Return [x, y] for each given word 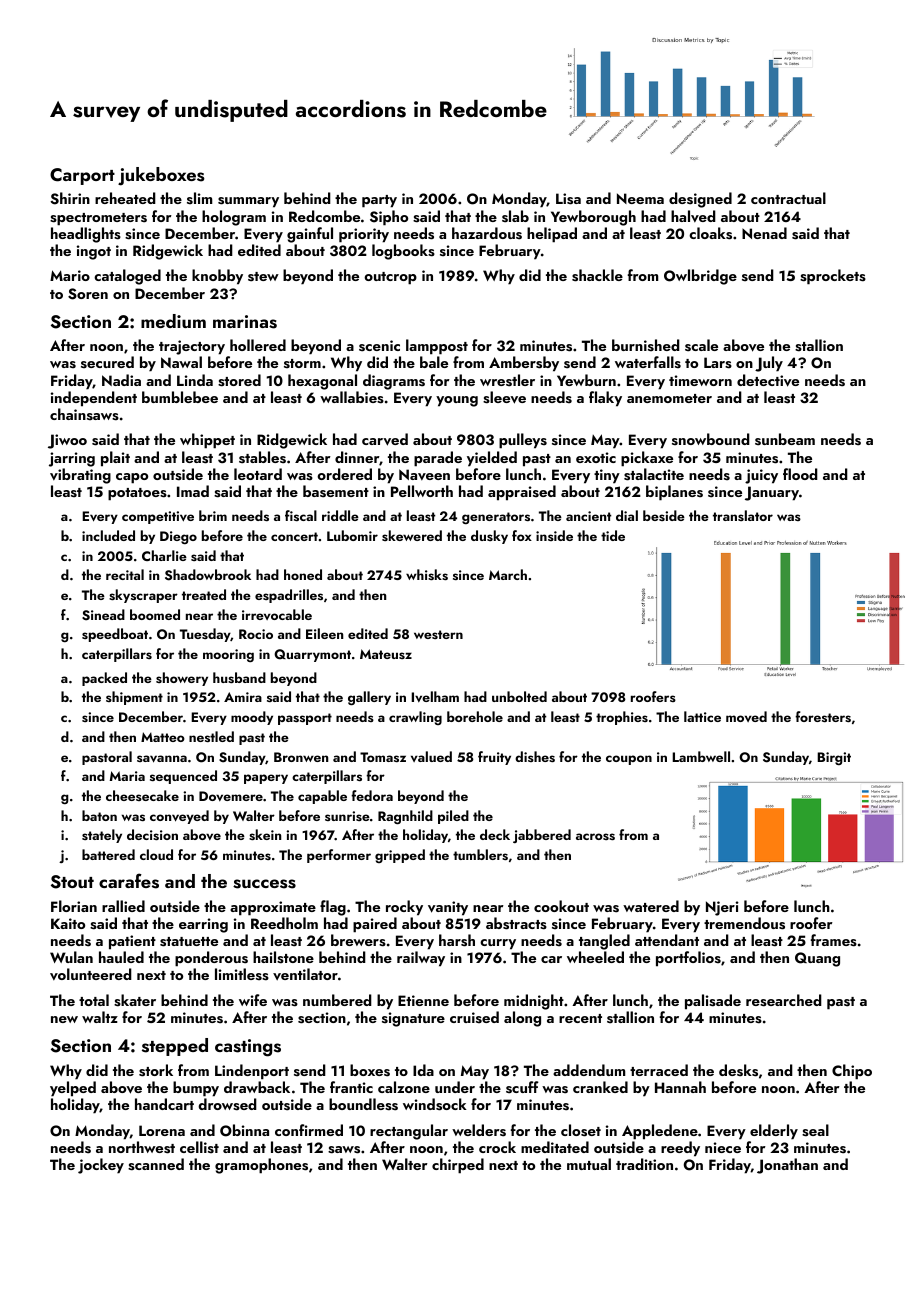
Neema [640, 198]
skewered [412, 535]
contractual [788, 198]
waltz [100, 1017]
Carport [82, 176]
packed [104, 679]
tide [613, 535]
